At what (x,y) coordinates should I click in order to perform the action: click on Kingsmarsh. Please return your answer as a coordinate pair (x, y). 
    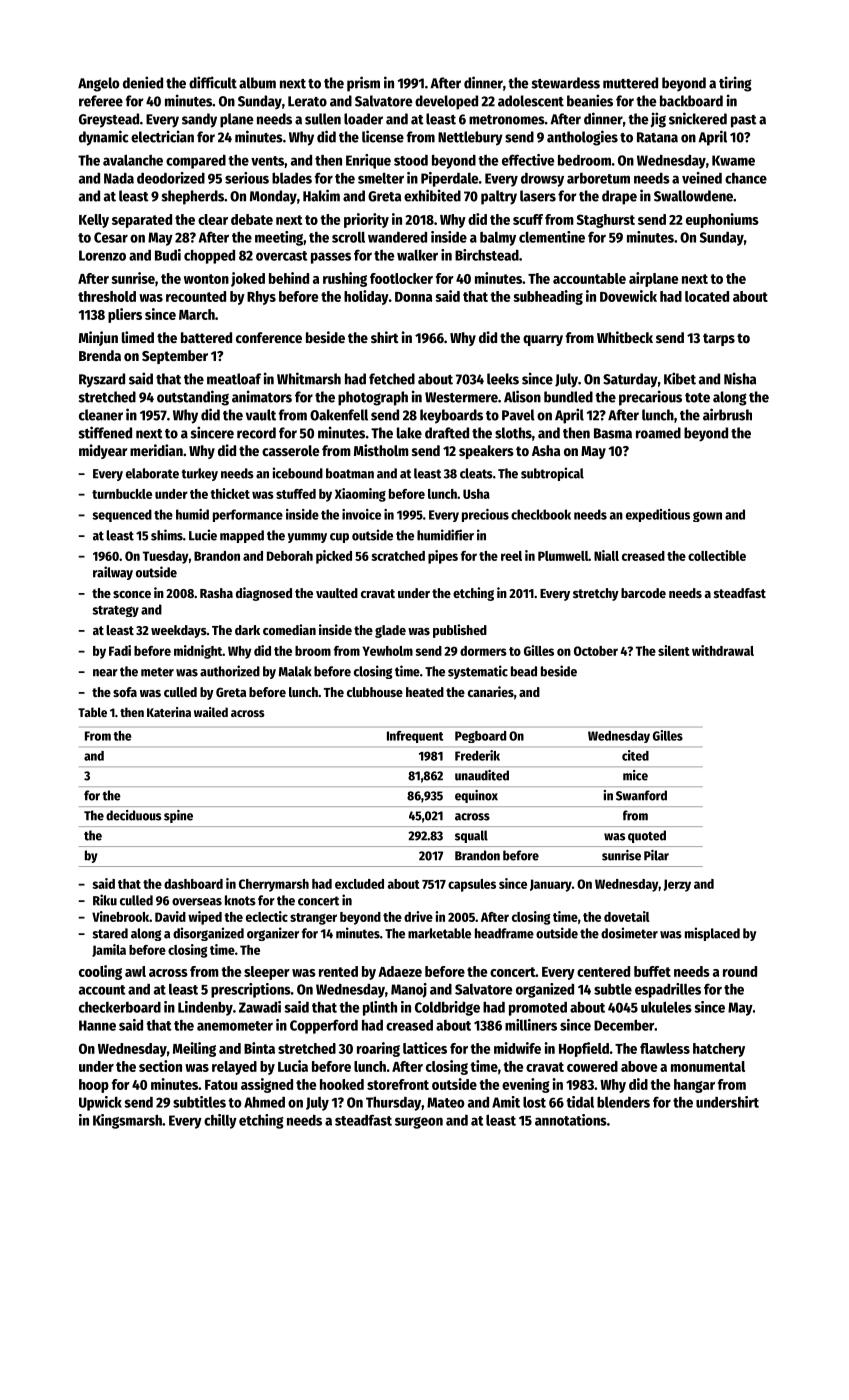
    Looking at the image, I should click on (127, 1121).
